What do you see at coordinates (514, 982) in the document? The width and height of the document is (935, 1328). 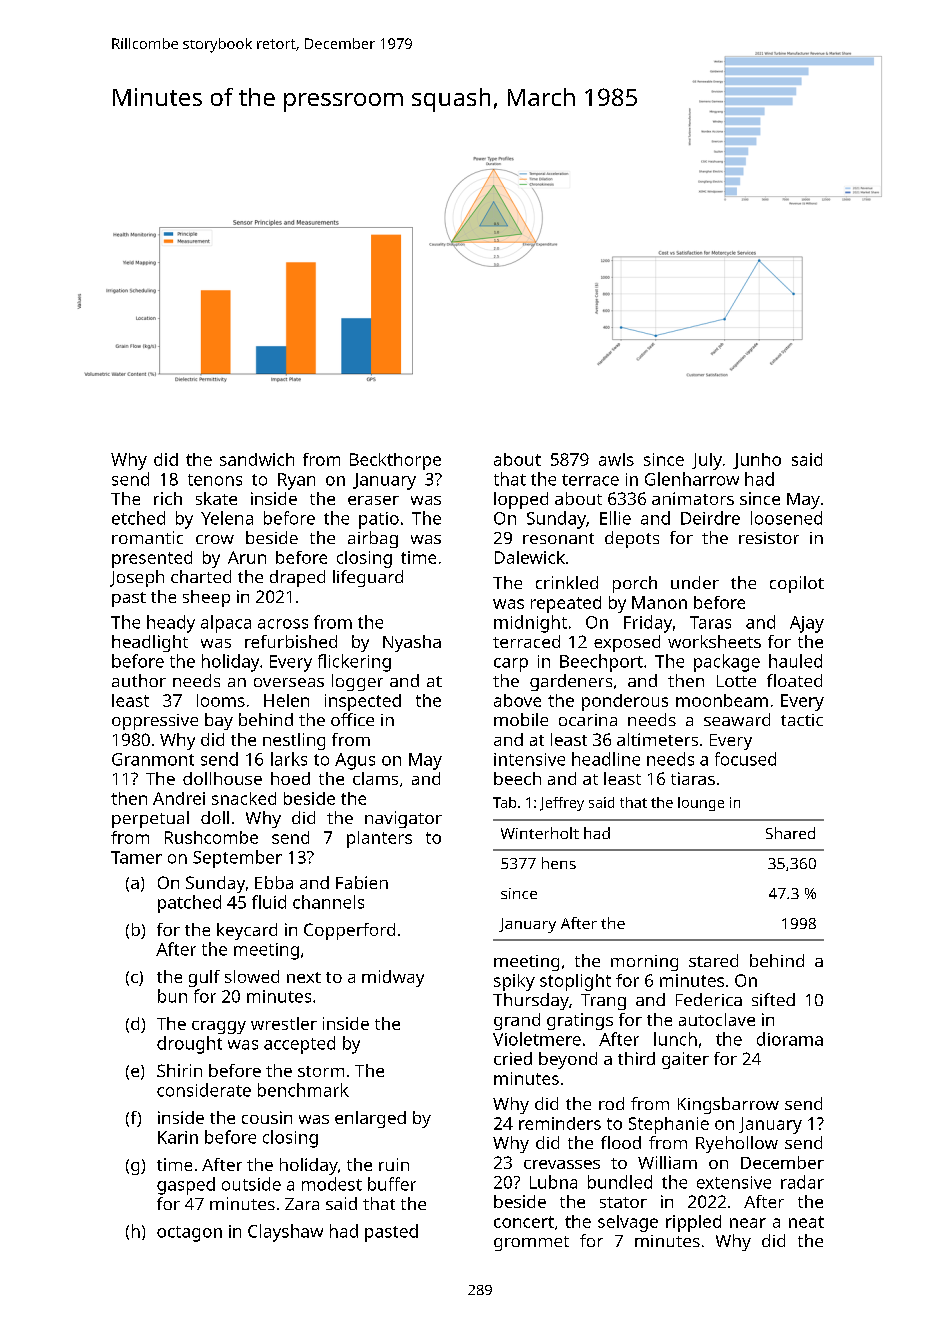 I see `spiky` at bounding box center [514, 982].
